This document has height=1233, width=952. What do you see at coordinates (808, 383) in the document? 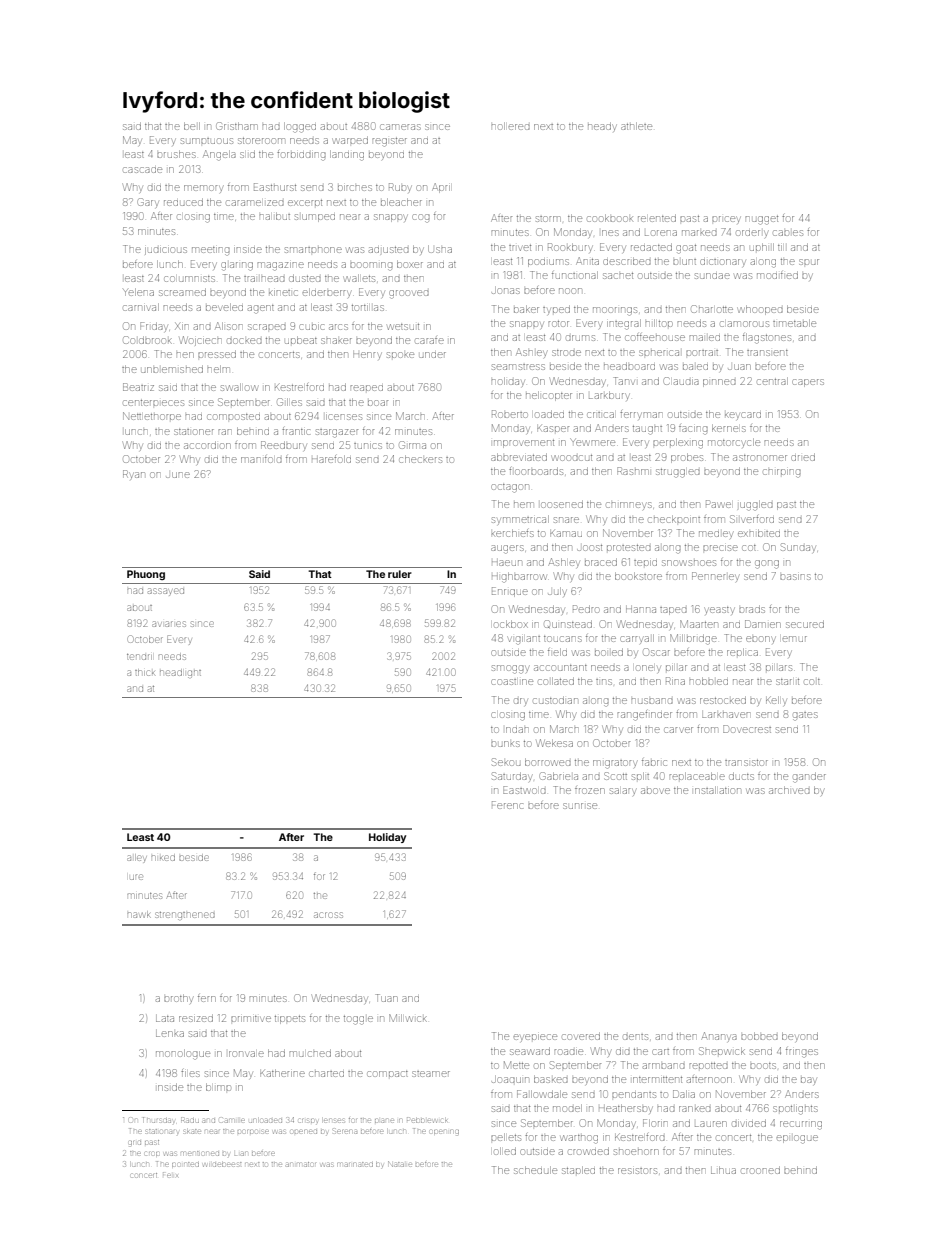
I see `capers` at bounding box center [808, 383].
